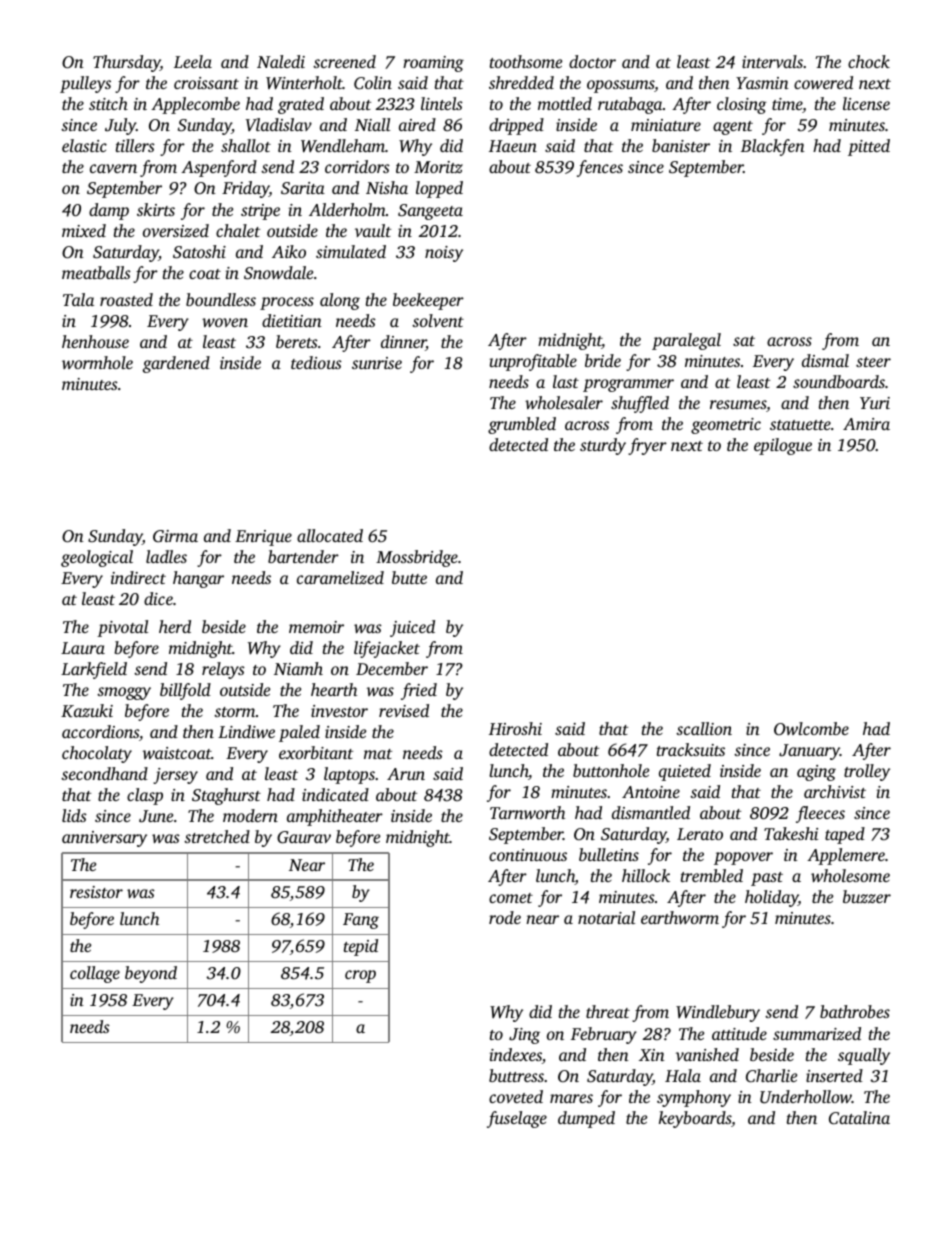  What do you see at coordinates (246, 145) in the page?
I see `shallot` at bounding box center [246, 145].
